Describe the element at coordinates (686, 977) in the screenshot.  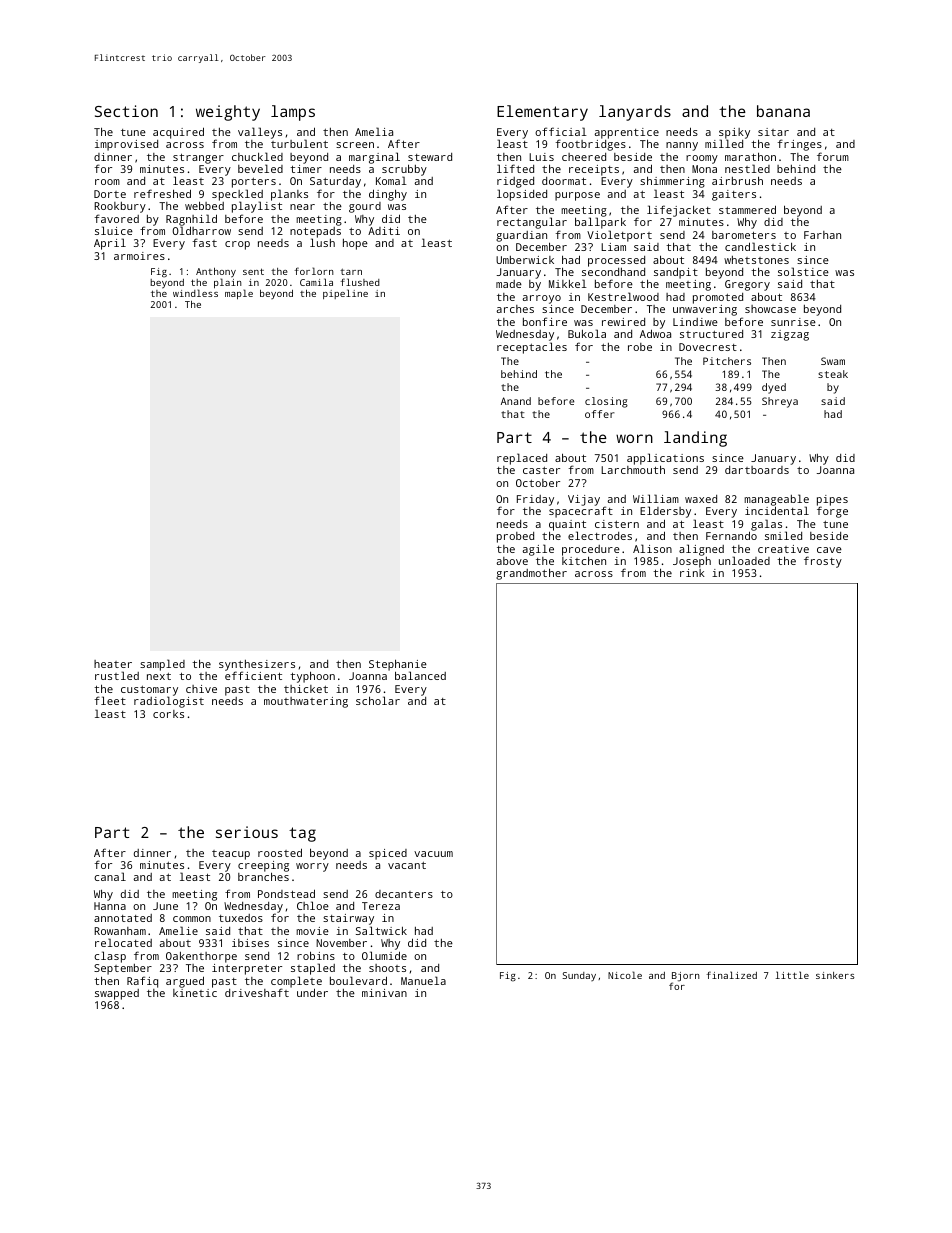
I see `Bjorn` at that location.
